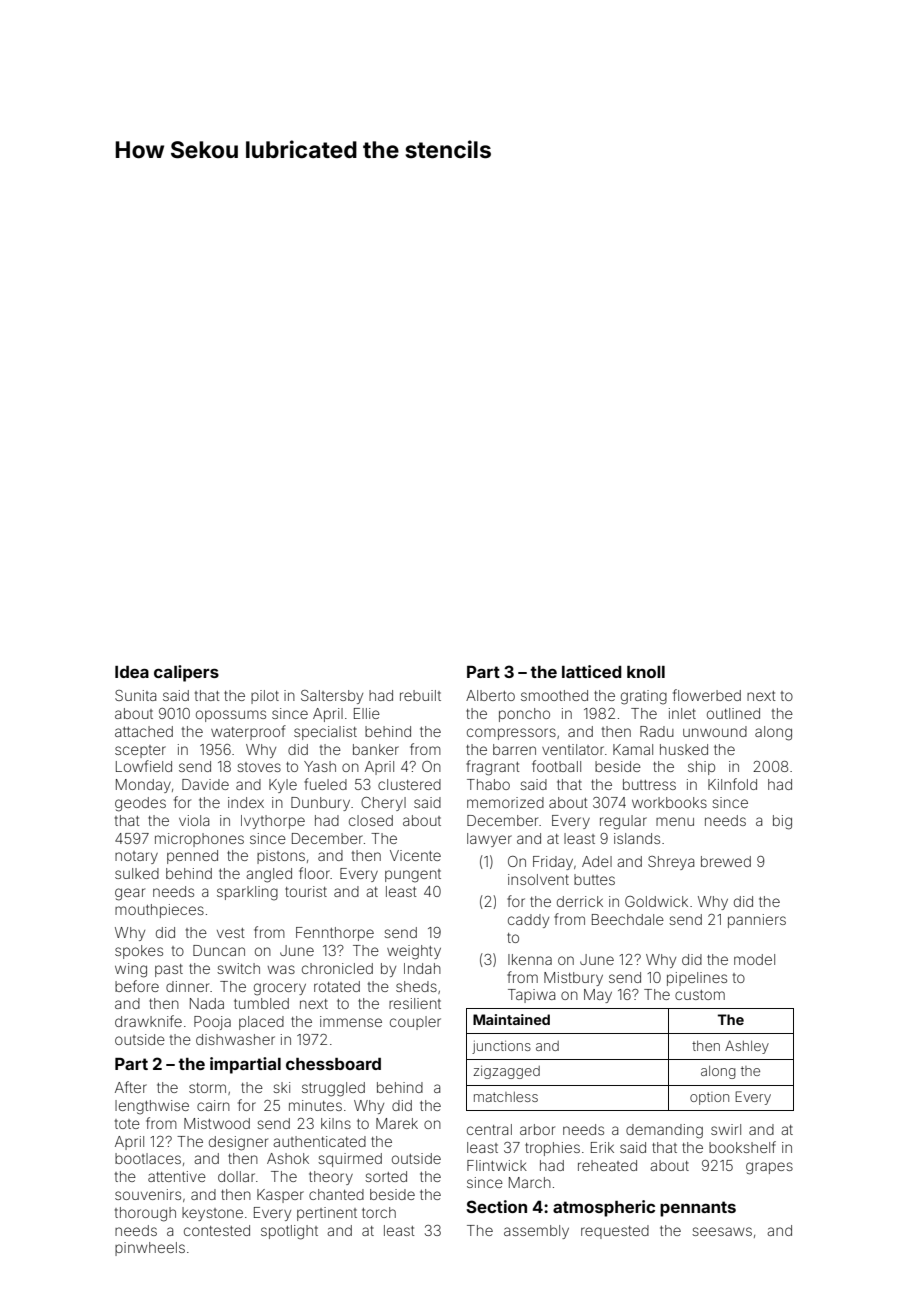  I want to click on Saltersby, so click(332, 697).
